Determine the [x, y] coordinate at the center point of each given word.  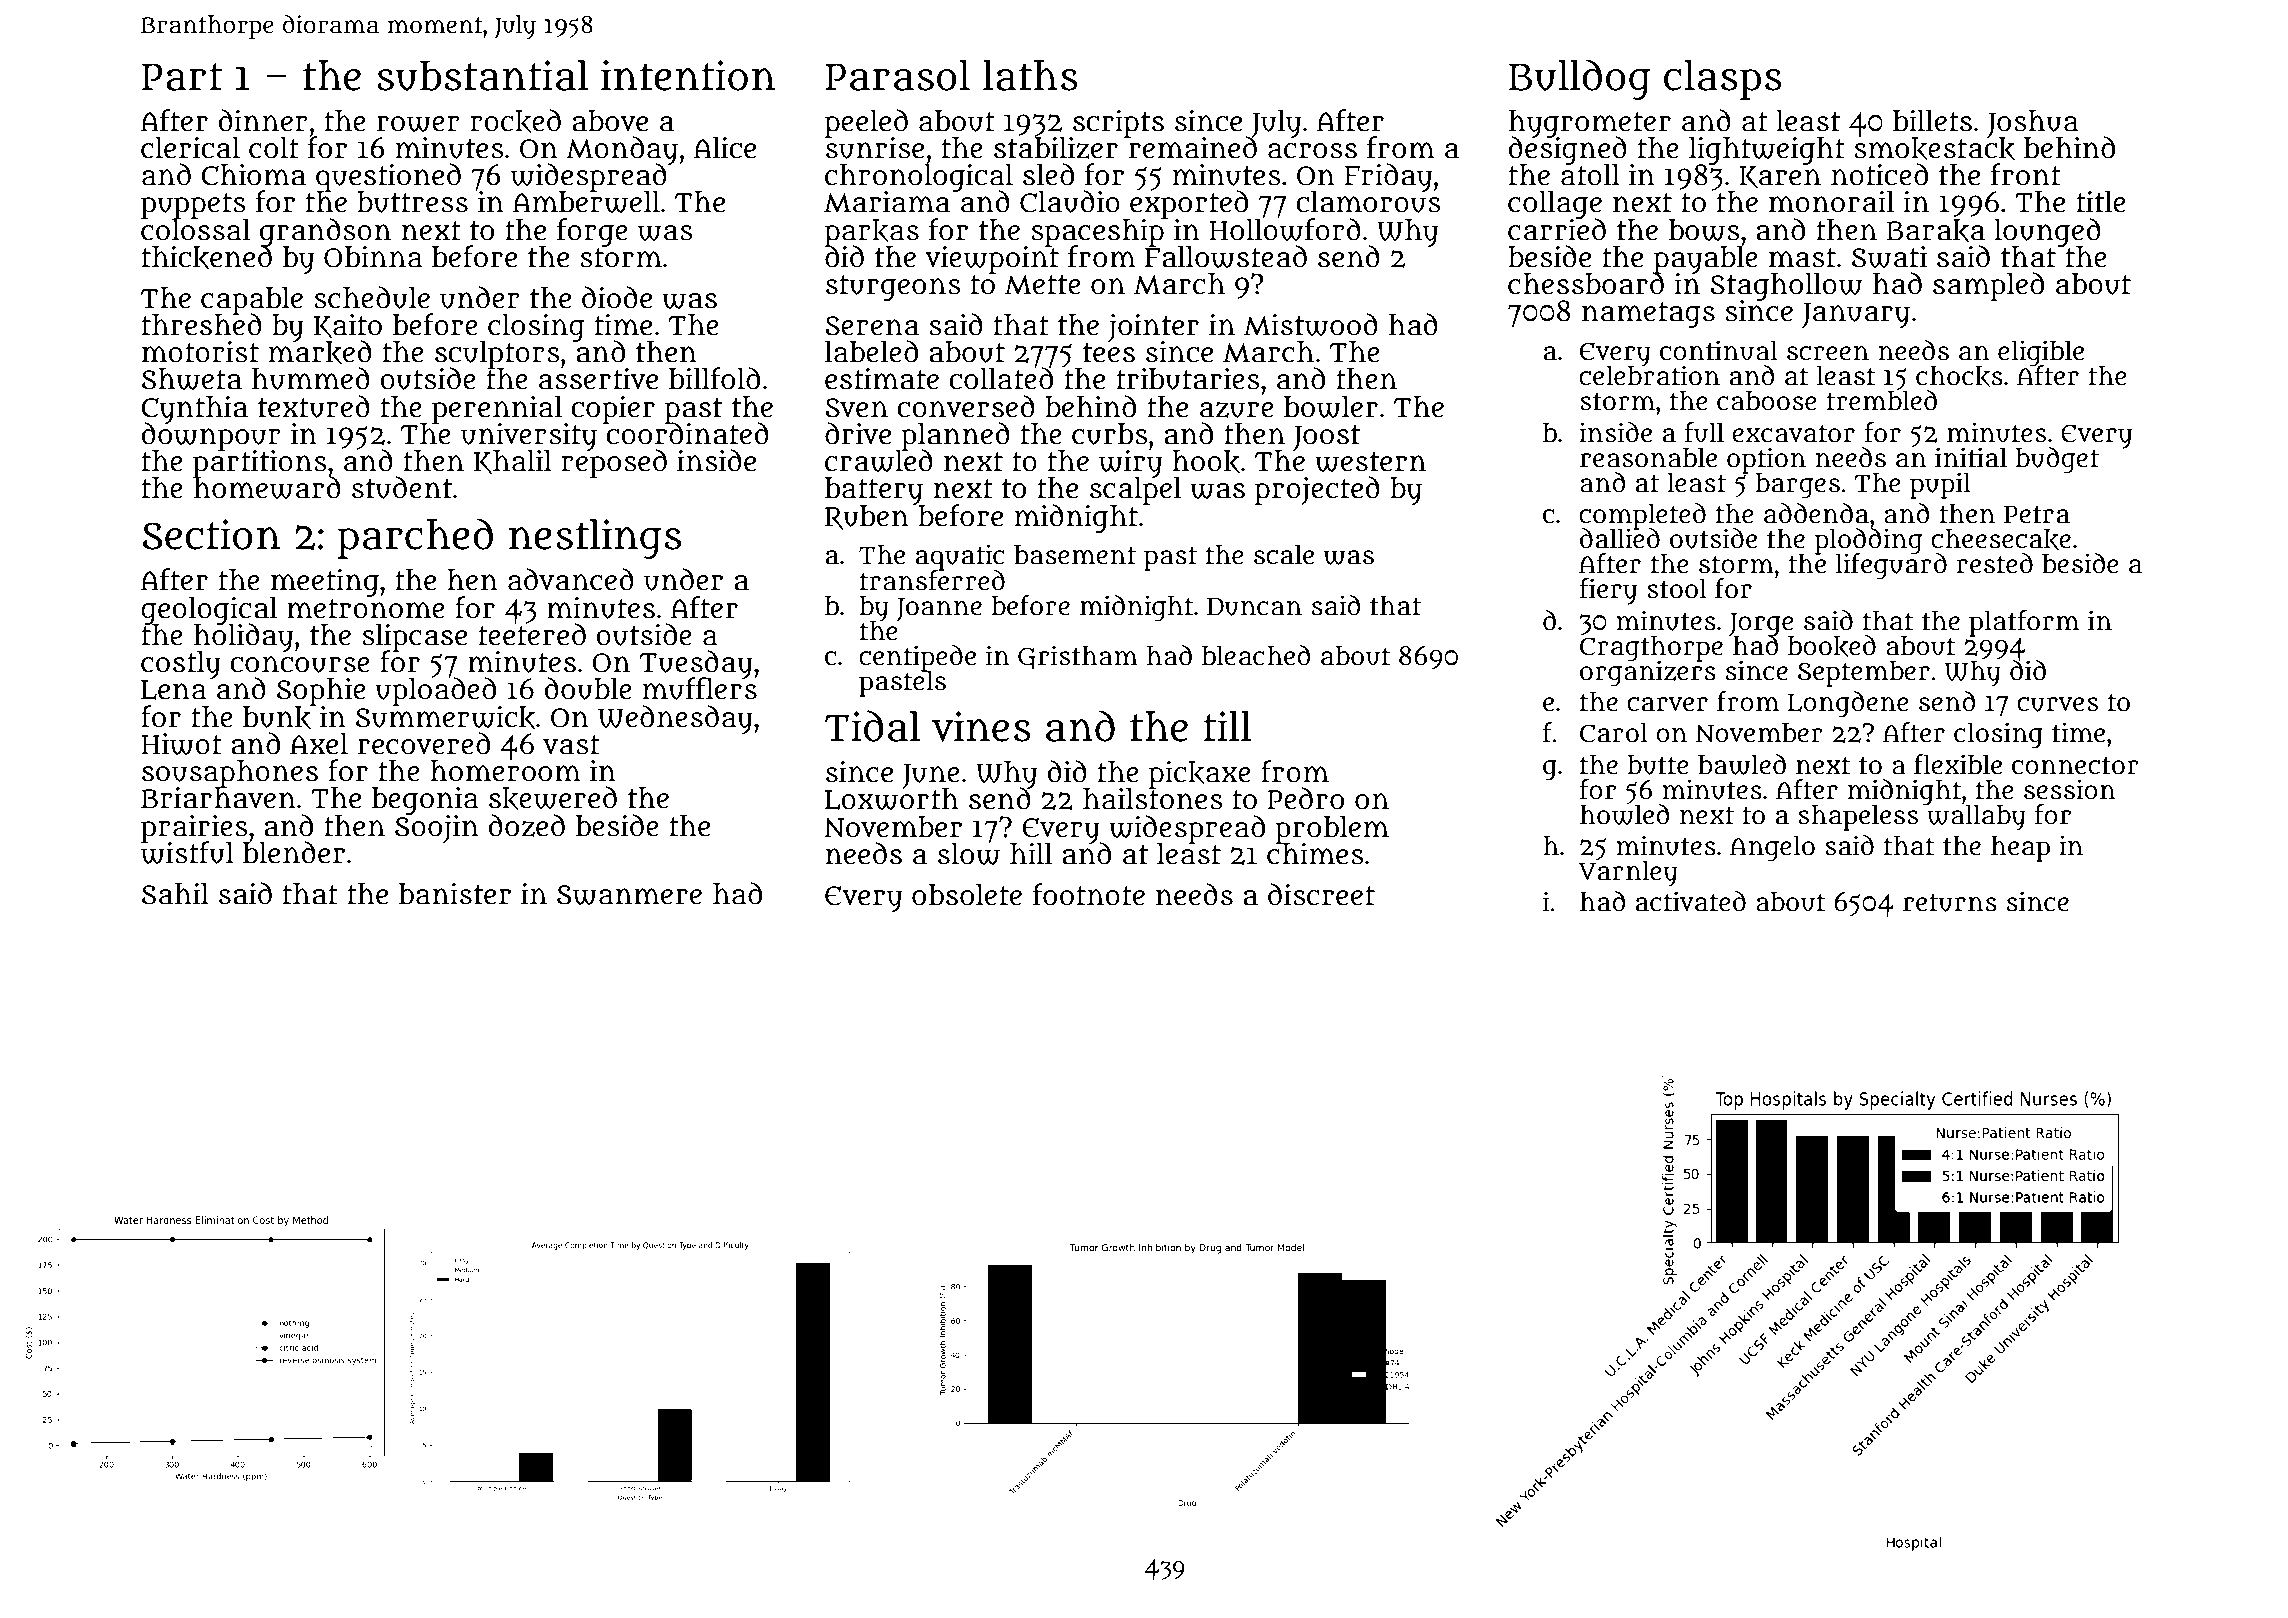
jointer [1153, 327]
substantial [482, 75]
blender [294, 852]
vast [571, 745]
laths [1030, 75]
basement [1075, 555]
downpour [211, 436]
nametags [1648, 315]
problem [1332, 829]
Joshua [2033, 123]
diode [617, 297]
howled [1625, 814]
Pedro [1305, 798]
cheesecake [2001, 539]
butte [1658, 765]
